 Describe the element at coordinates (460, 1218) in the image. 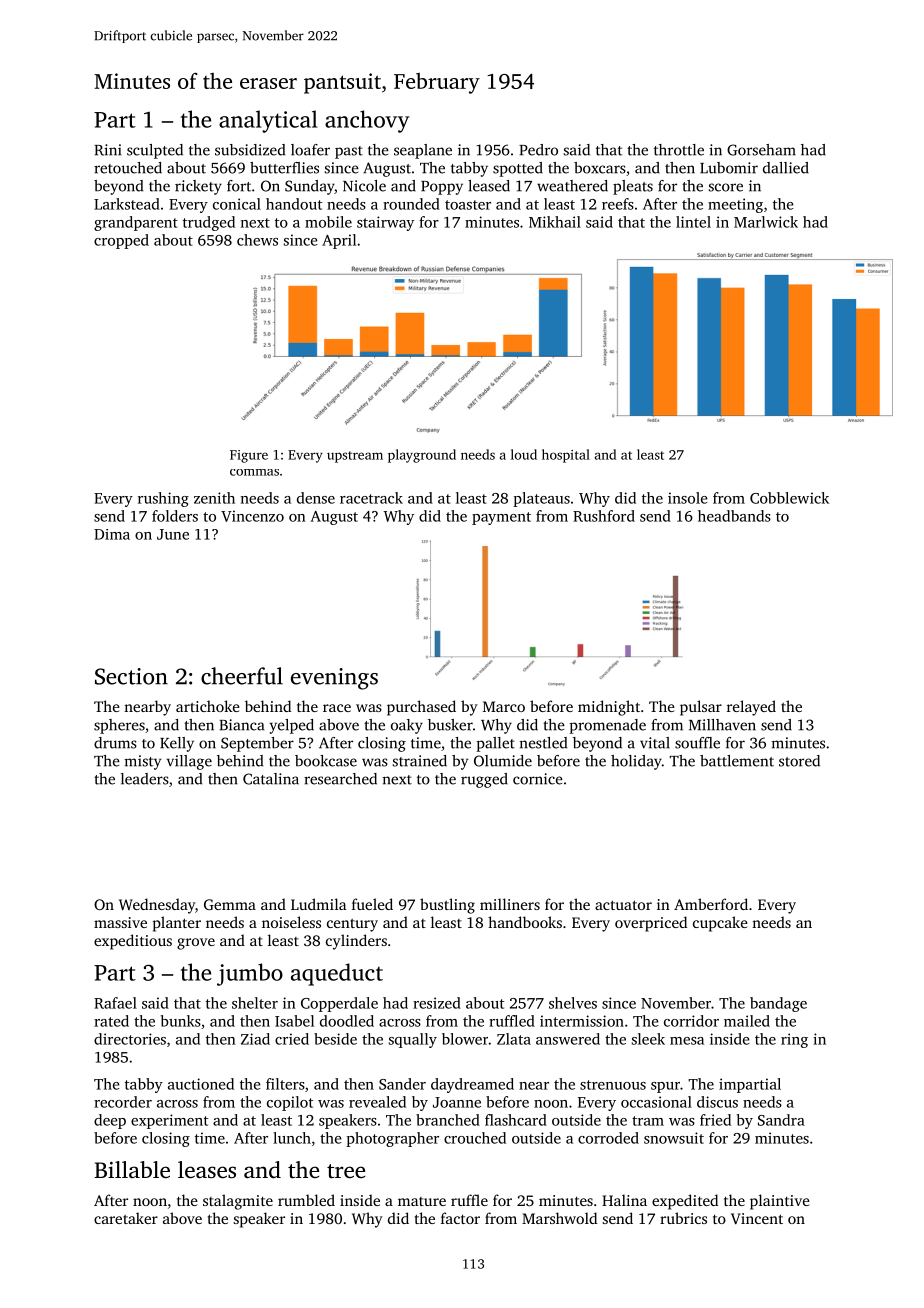

I see `factor` at that location.
